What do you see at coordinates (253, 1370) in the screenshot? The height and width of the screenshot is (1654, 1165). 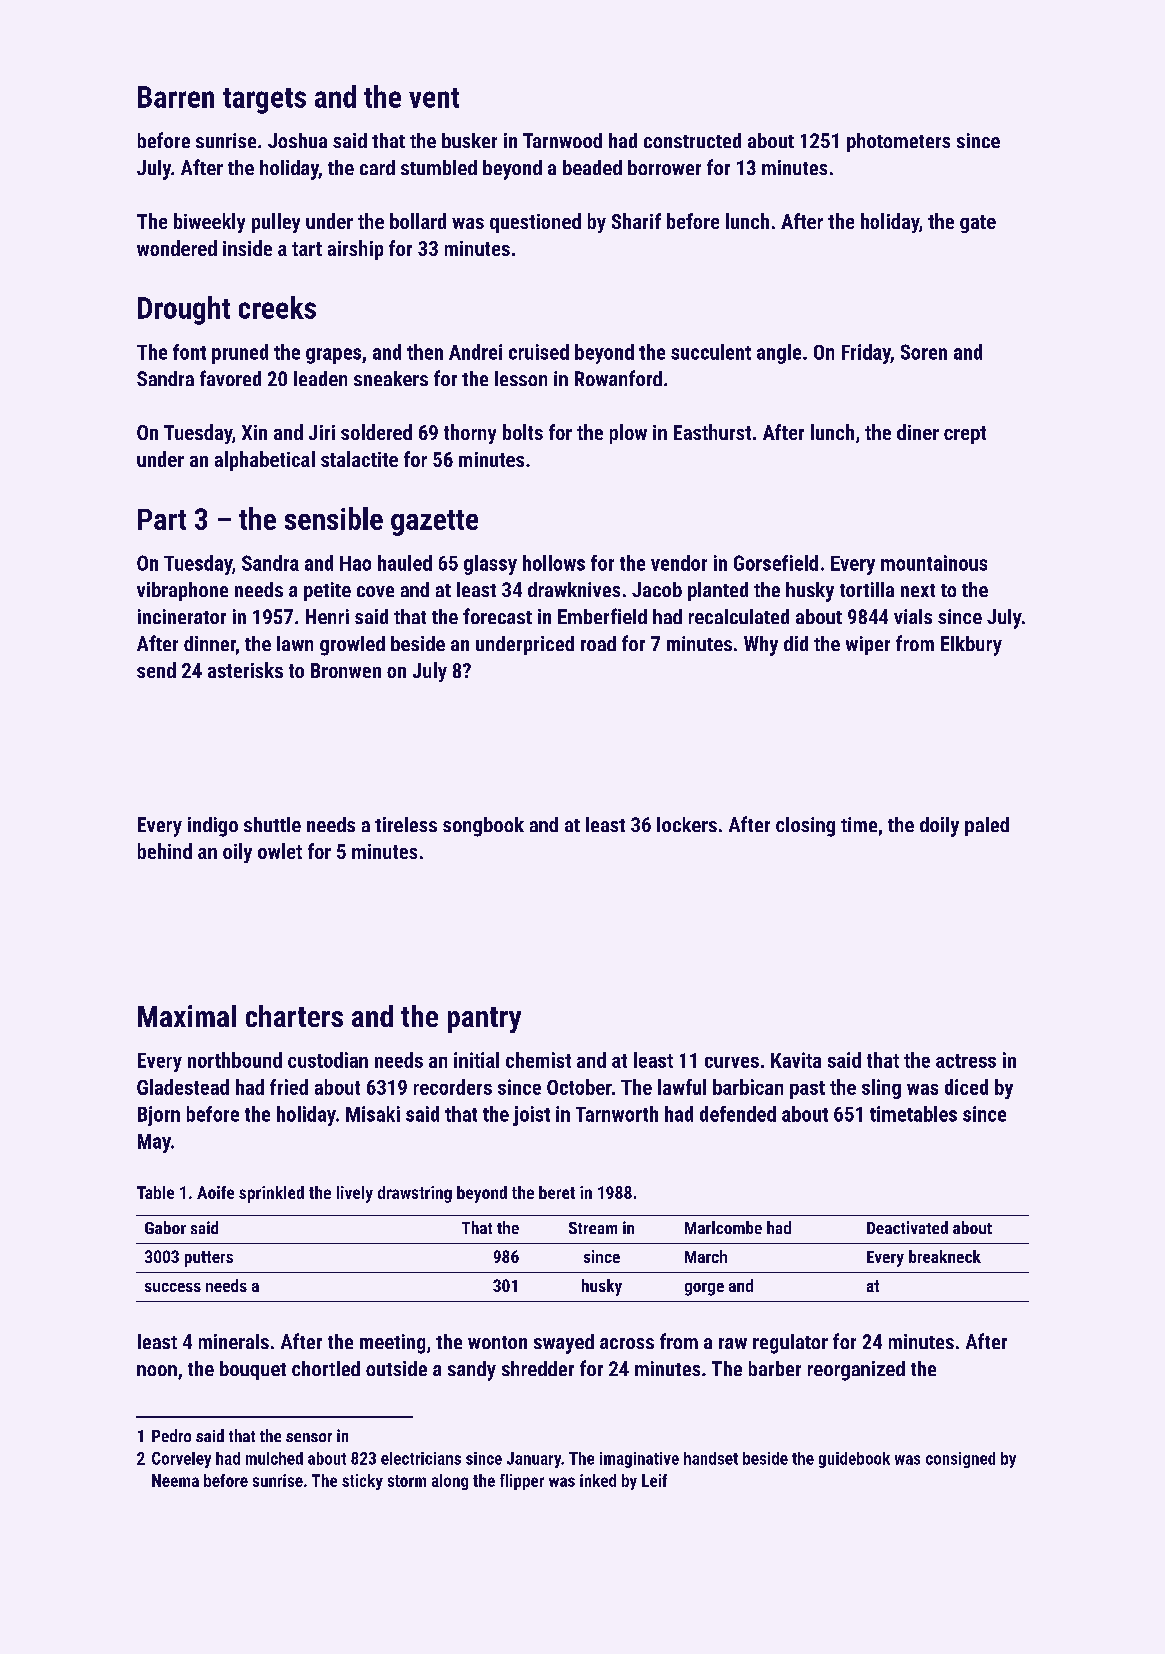 I see `bouquet` at bounding box center [253, 1370].
